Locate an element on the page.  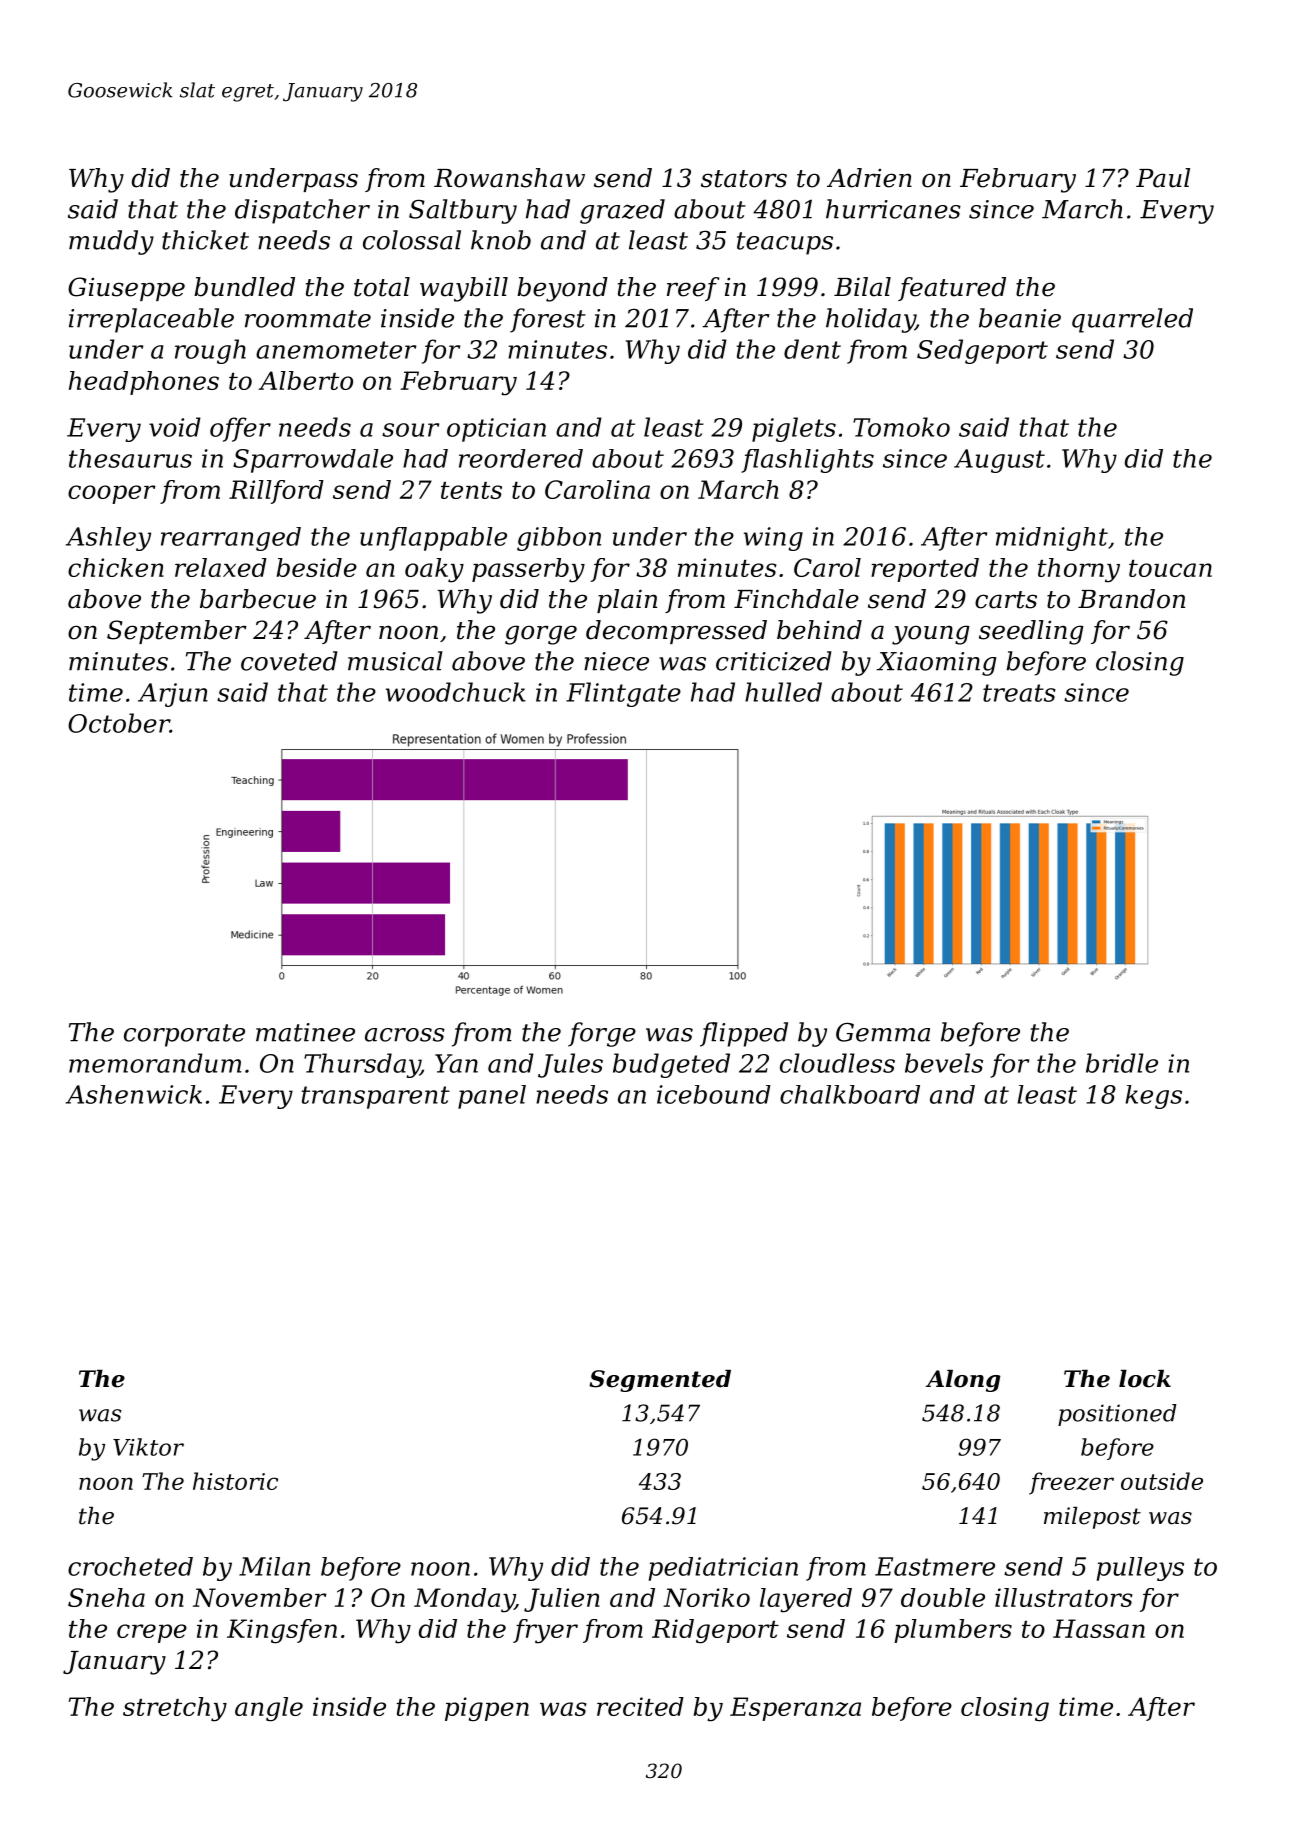
Rowanshaw is located at coordinates (509, 178).
